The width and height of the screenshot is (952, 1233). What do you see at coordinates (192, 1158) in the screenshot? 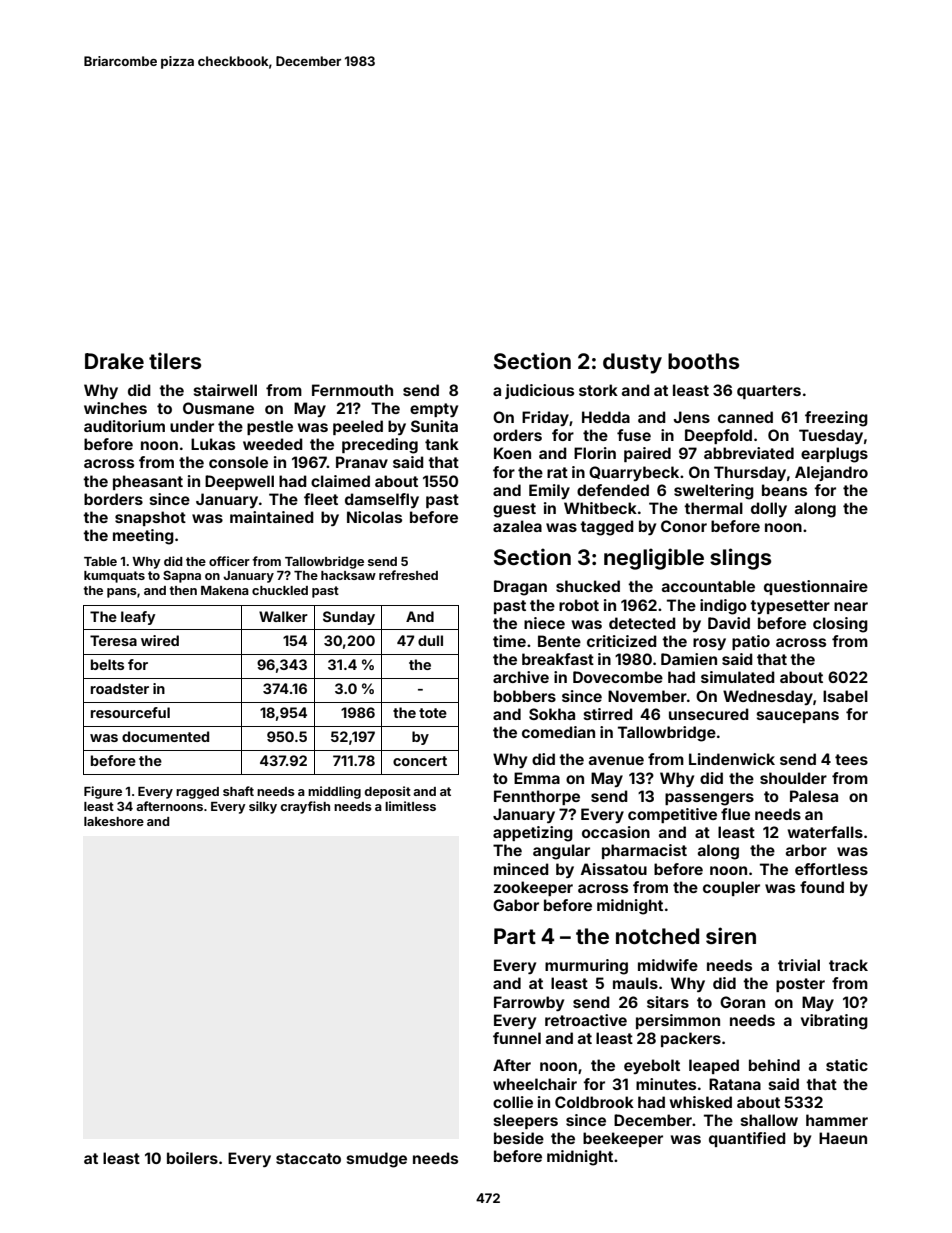
I see `boilers` at bounding box center [192, 1158].
